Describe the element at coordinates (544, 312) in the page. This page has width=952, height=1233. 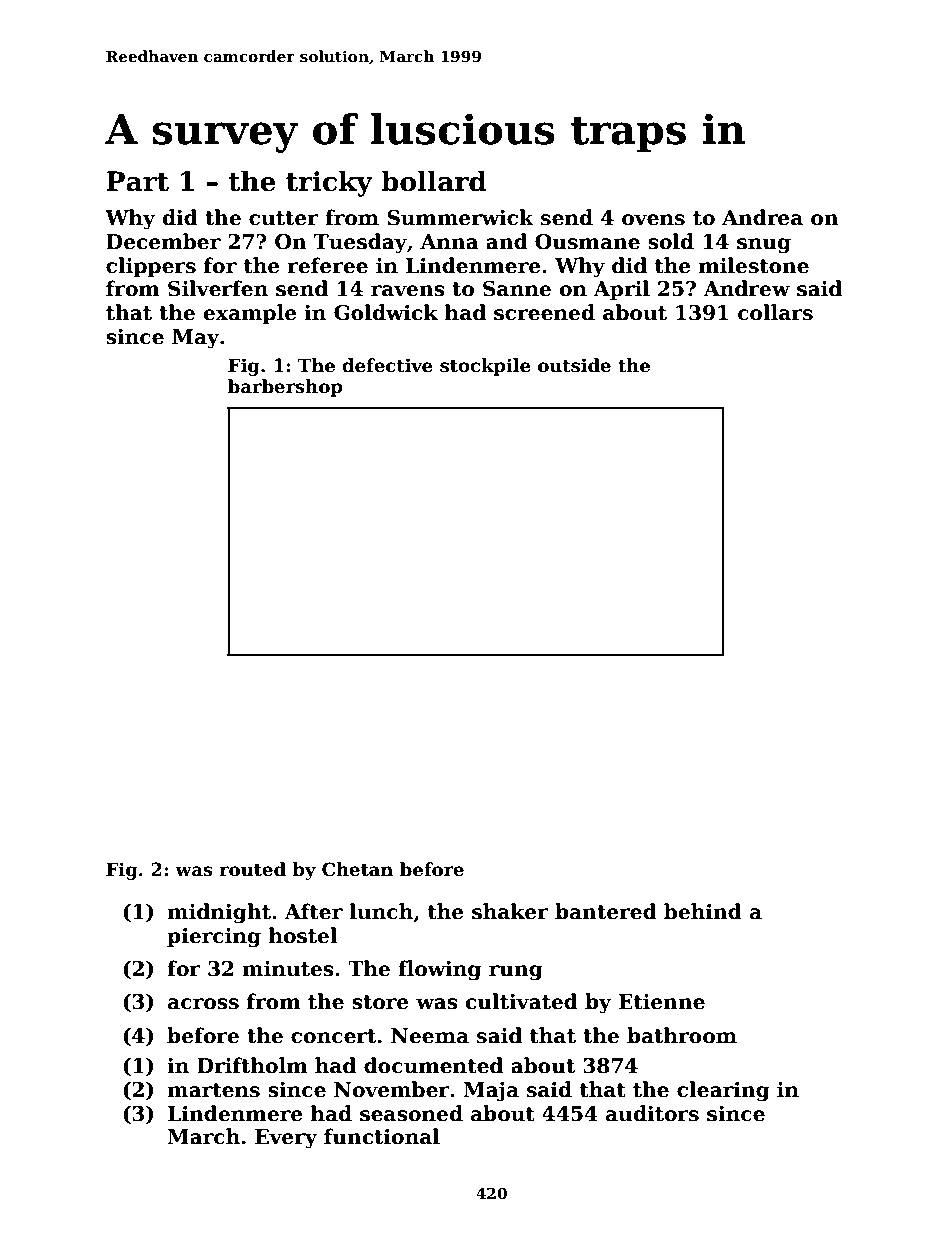
I see `screened` at that location.
